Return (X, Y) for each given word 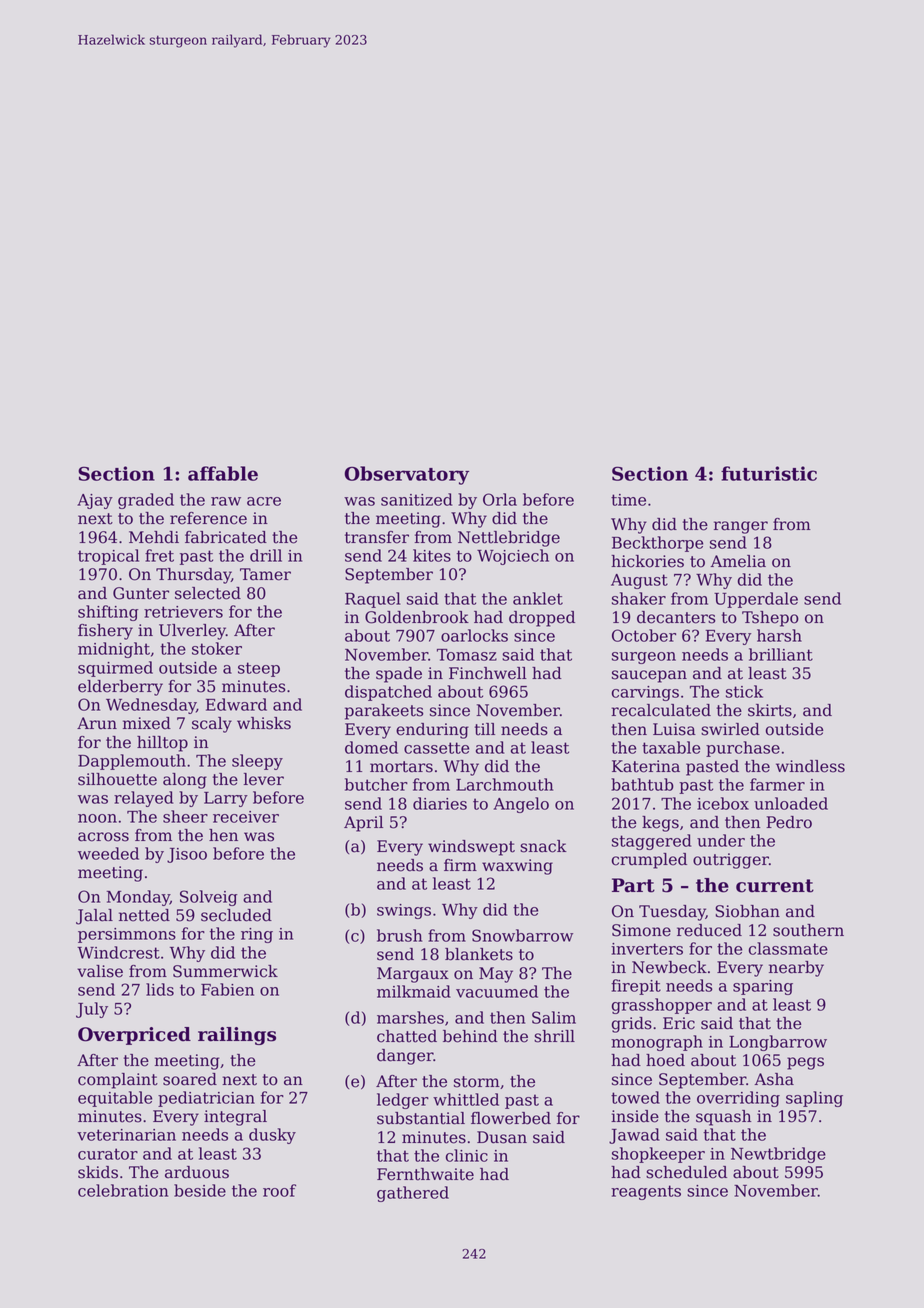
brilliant (781, 654)
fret (159, 555)
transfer (377, 537)
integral (235, 1118)
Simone (641, 930)
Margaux (413, 975)
